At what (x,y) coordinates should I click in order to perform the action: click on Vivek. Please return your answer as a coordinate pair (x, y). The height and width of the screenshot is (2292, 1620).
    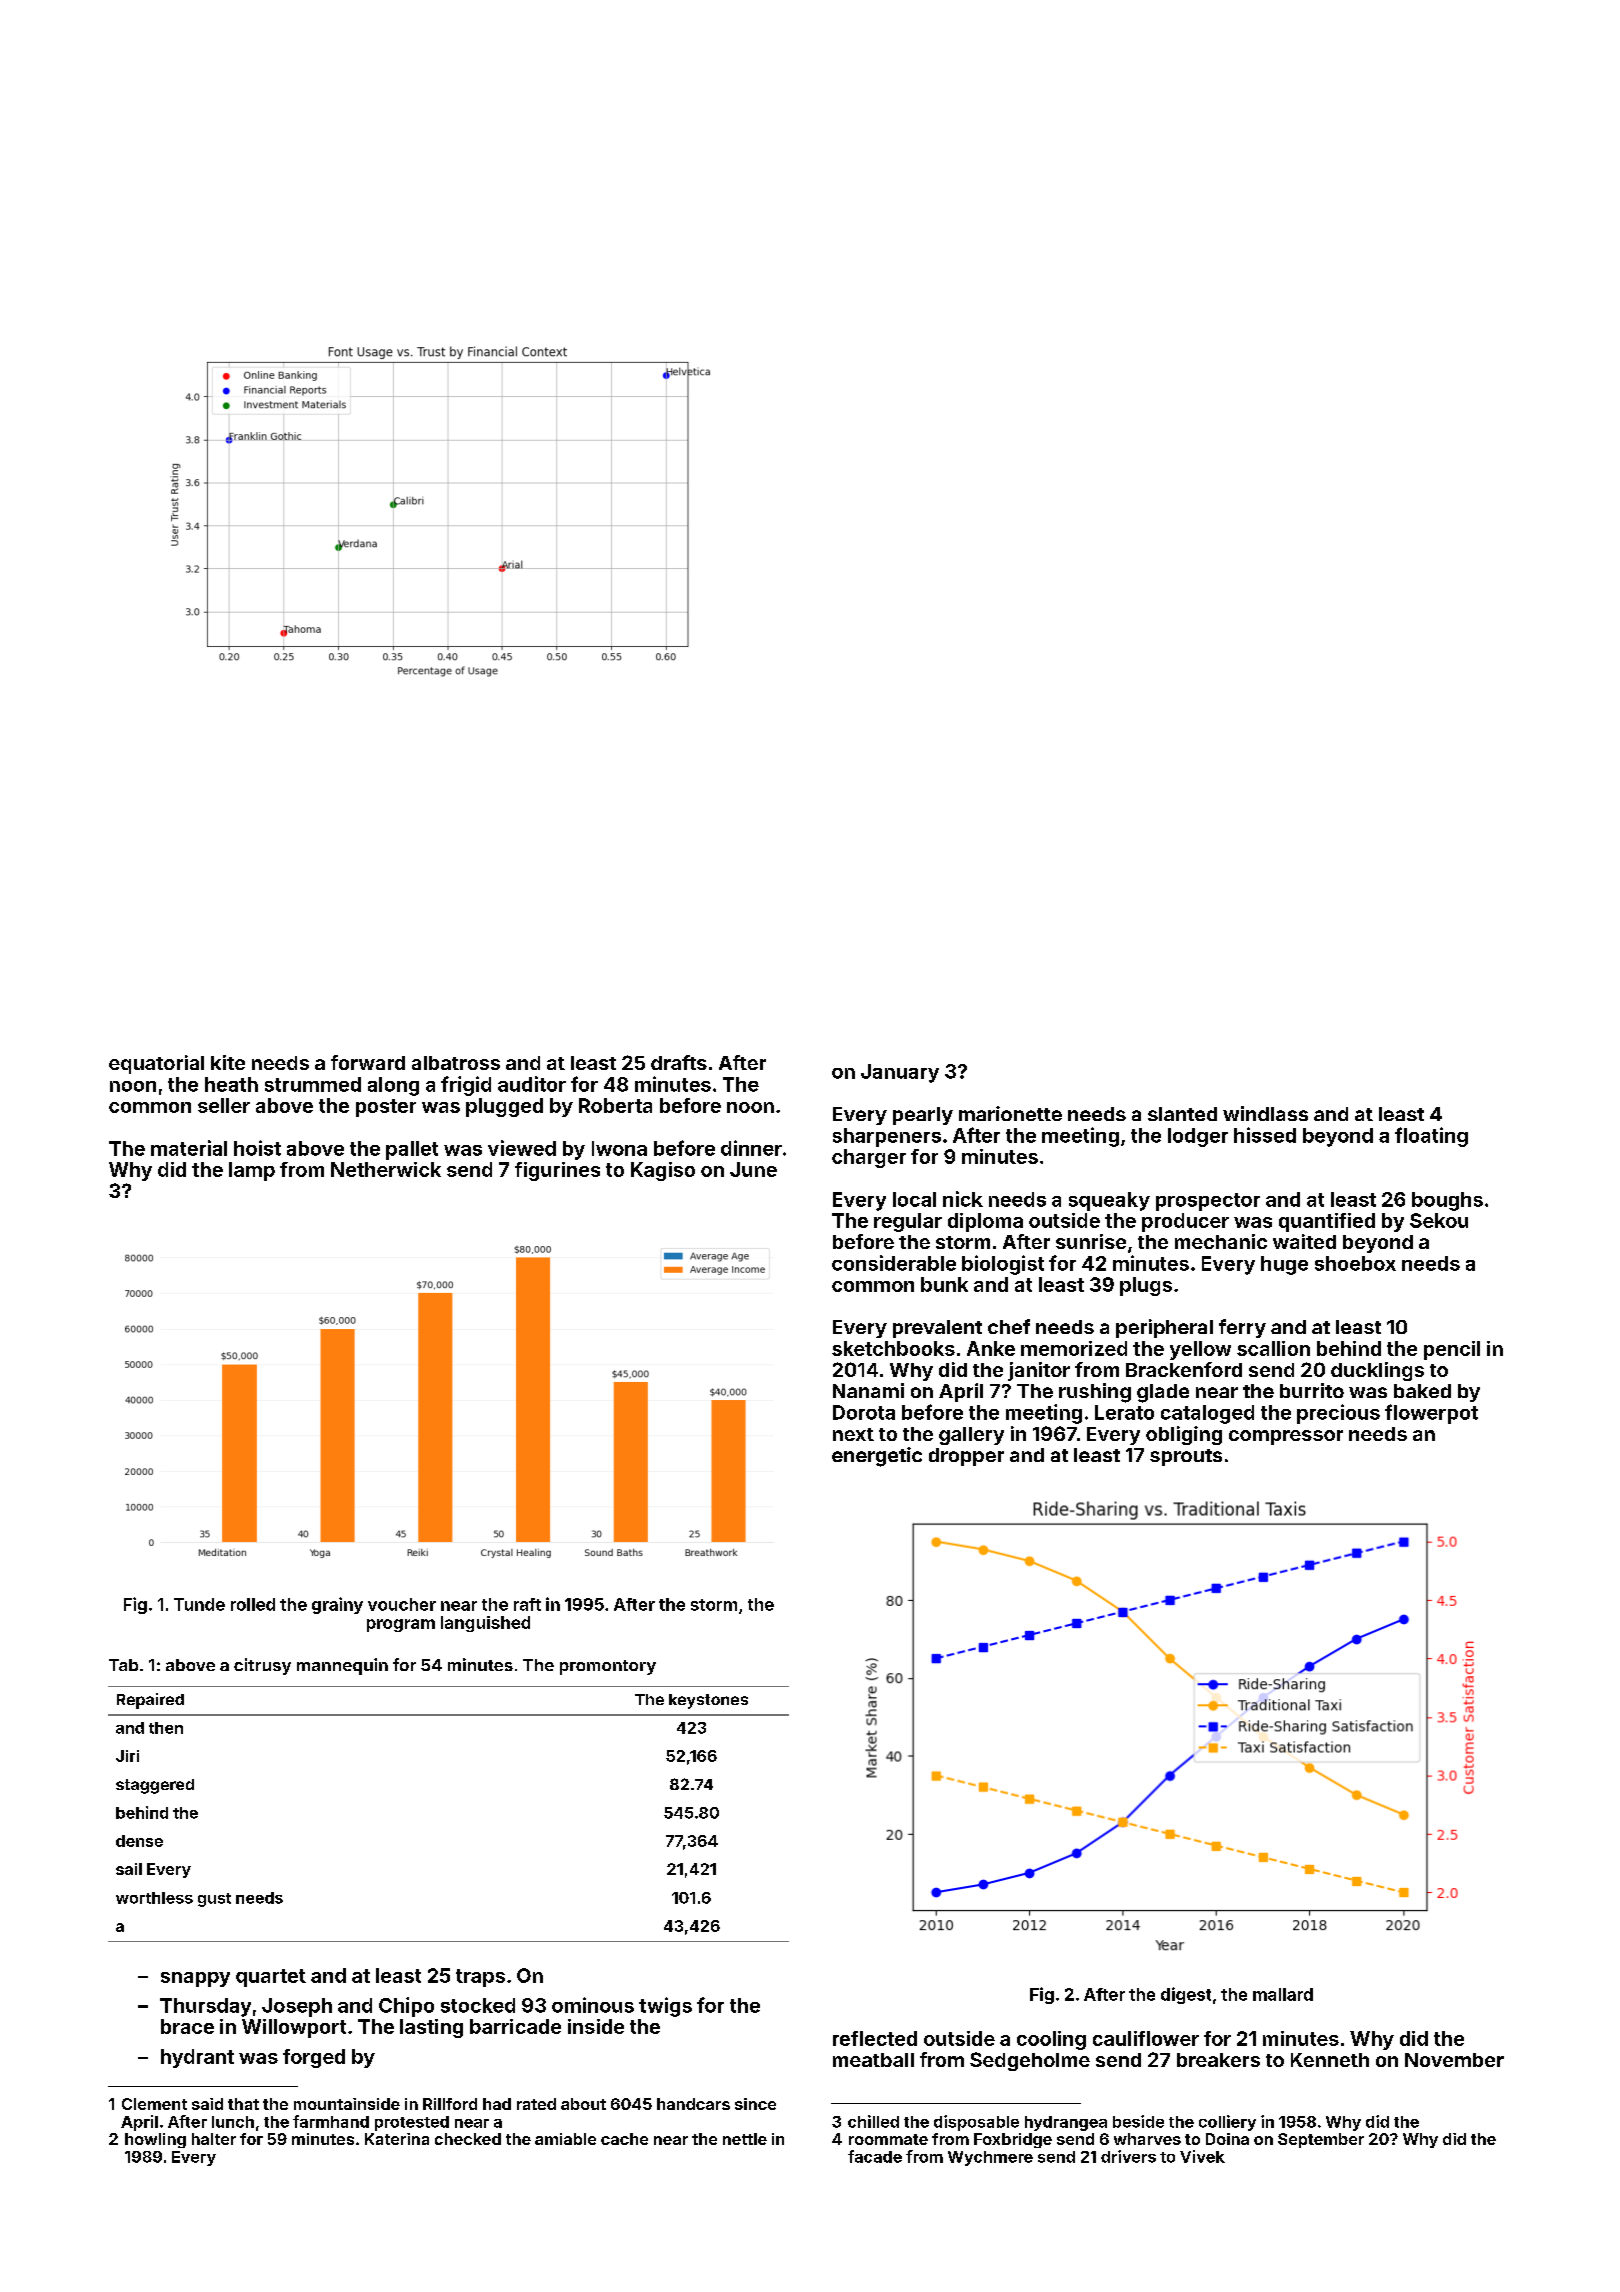
    Looking at the image, I should click on (1202, 2156).
